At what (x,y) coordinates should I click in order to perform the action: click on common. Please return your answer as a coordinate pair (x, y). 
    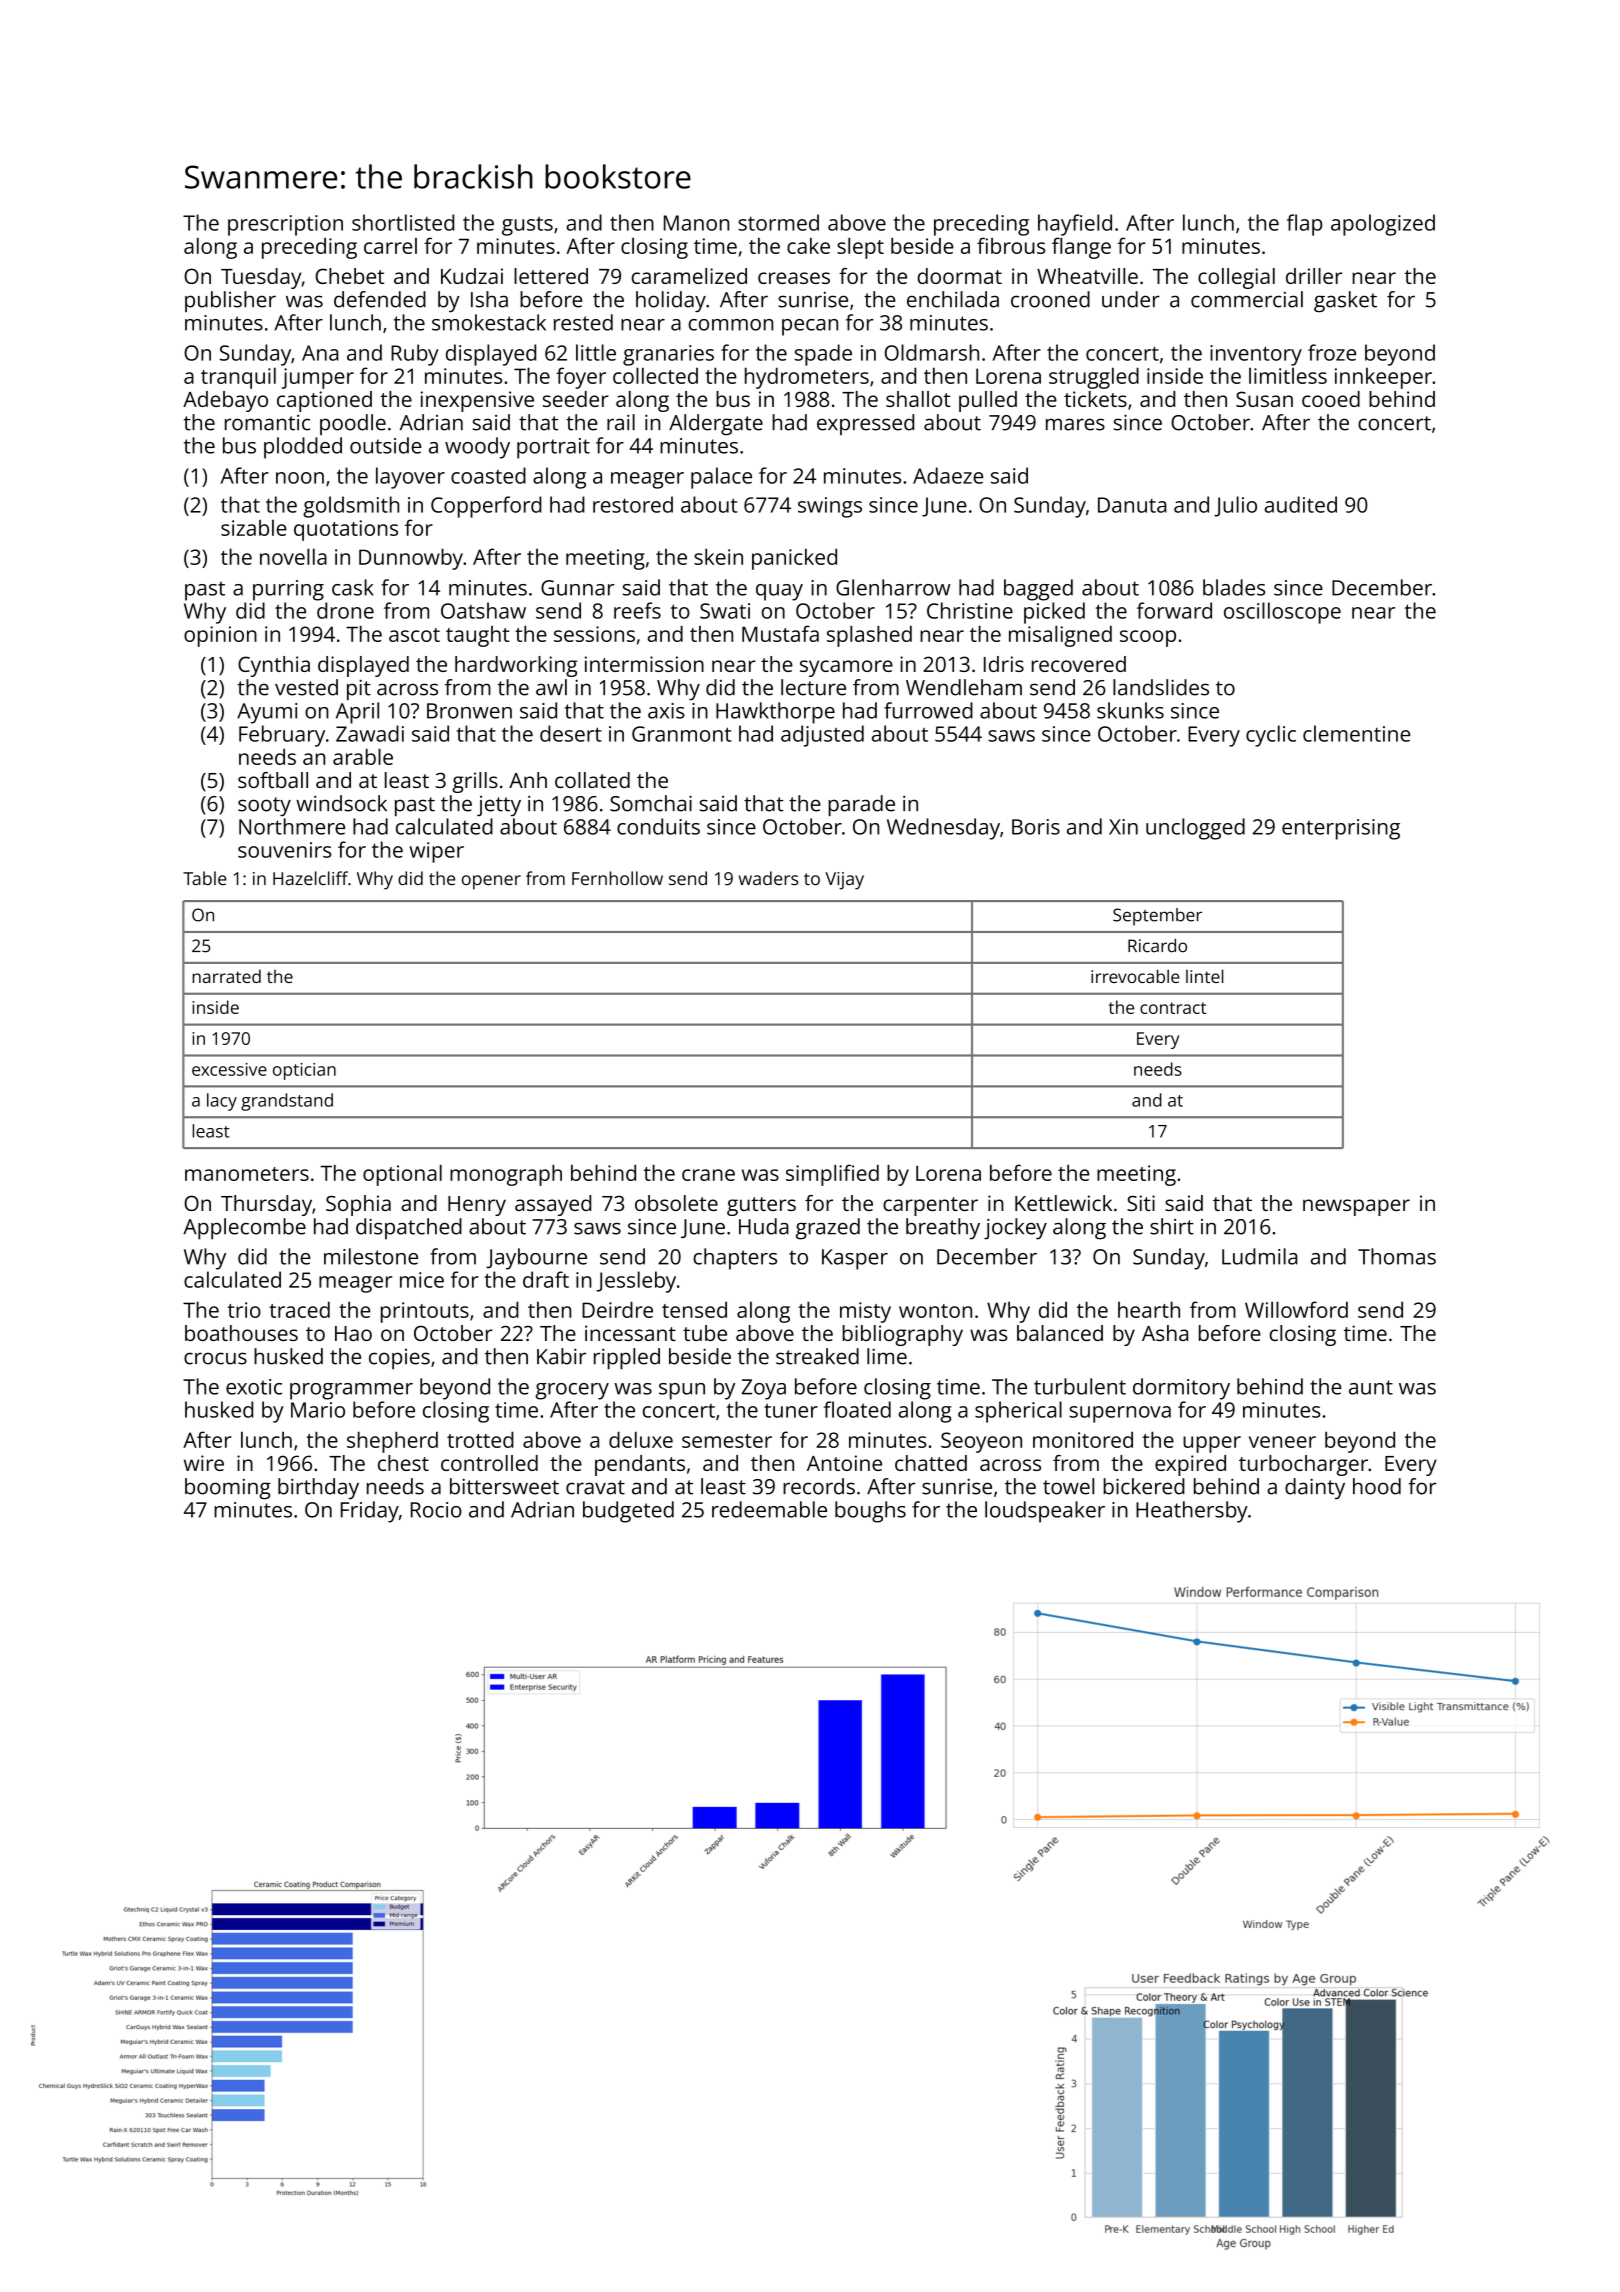
    Looking at the image, I should click on (731, 325).
